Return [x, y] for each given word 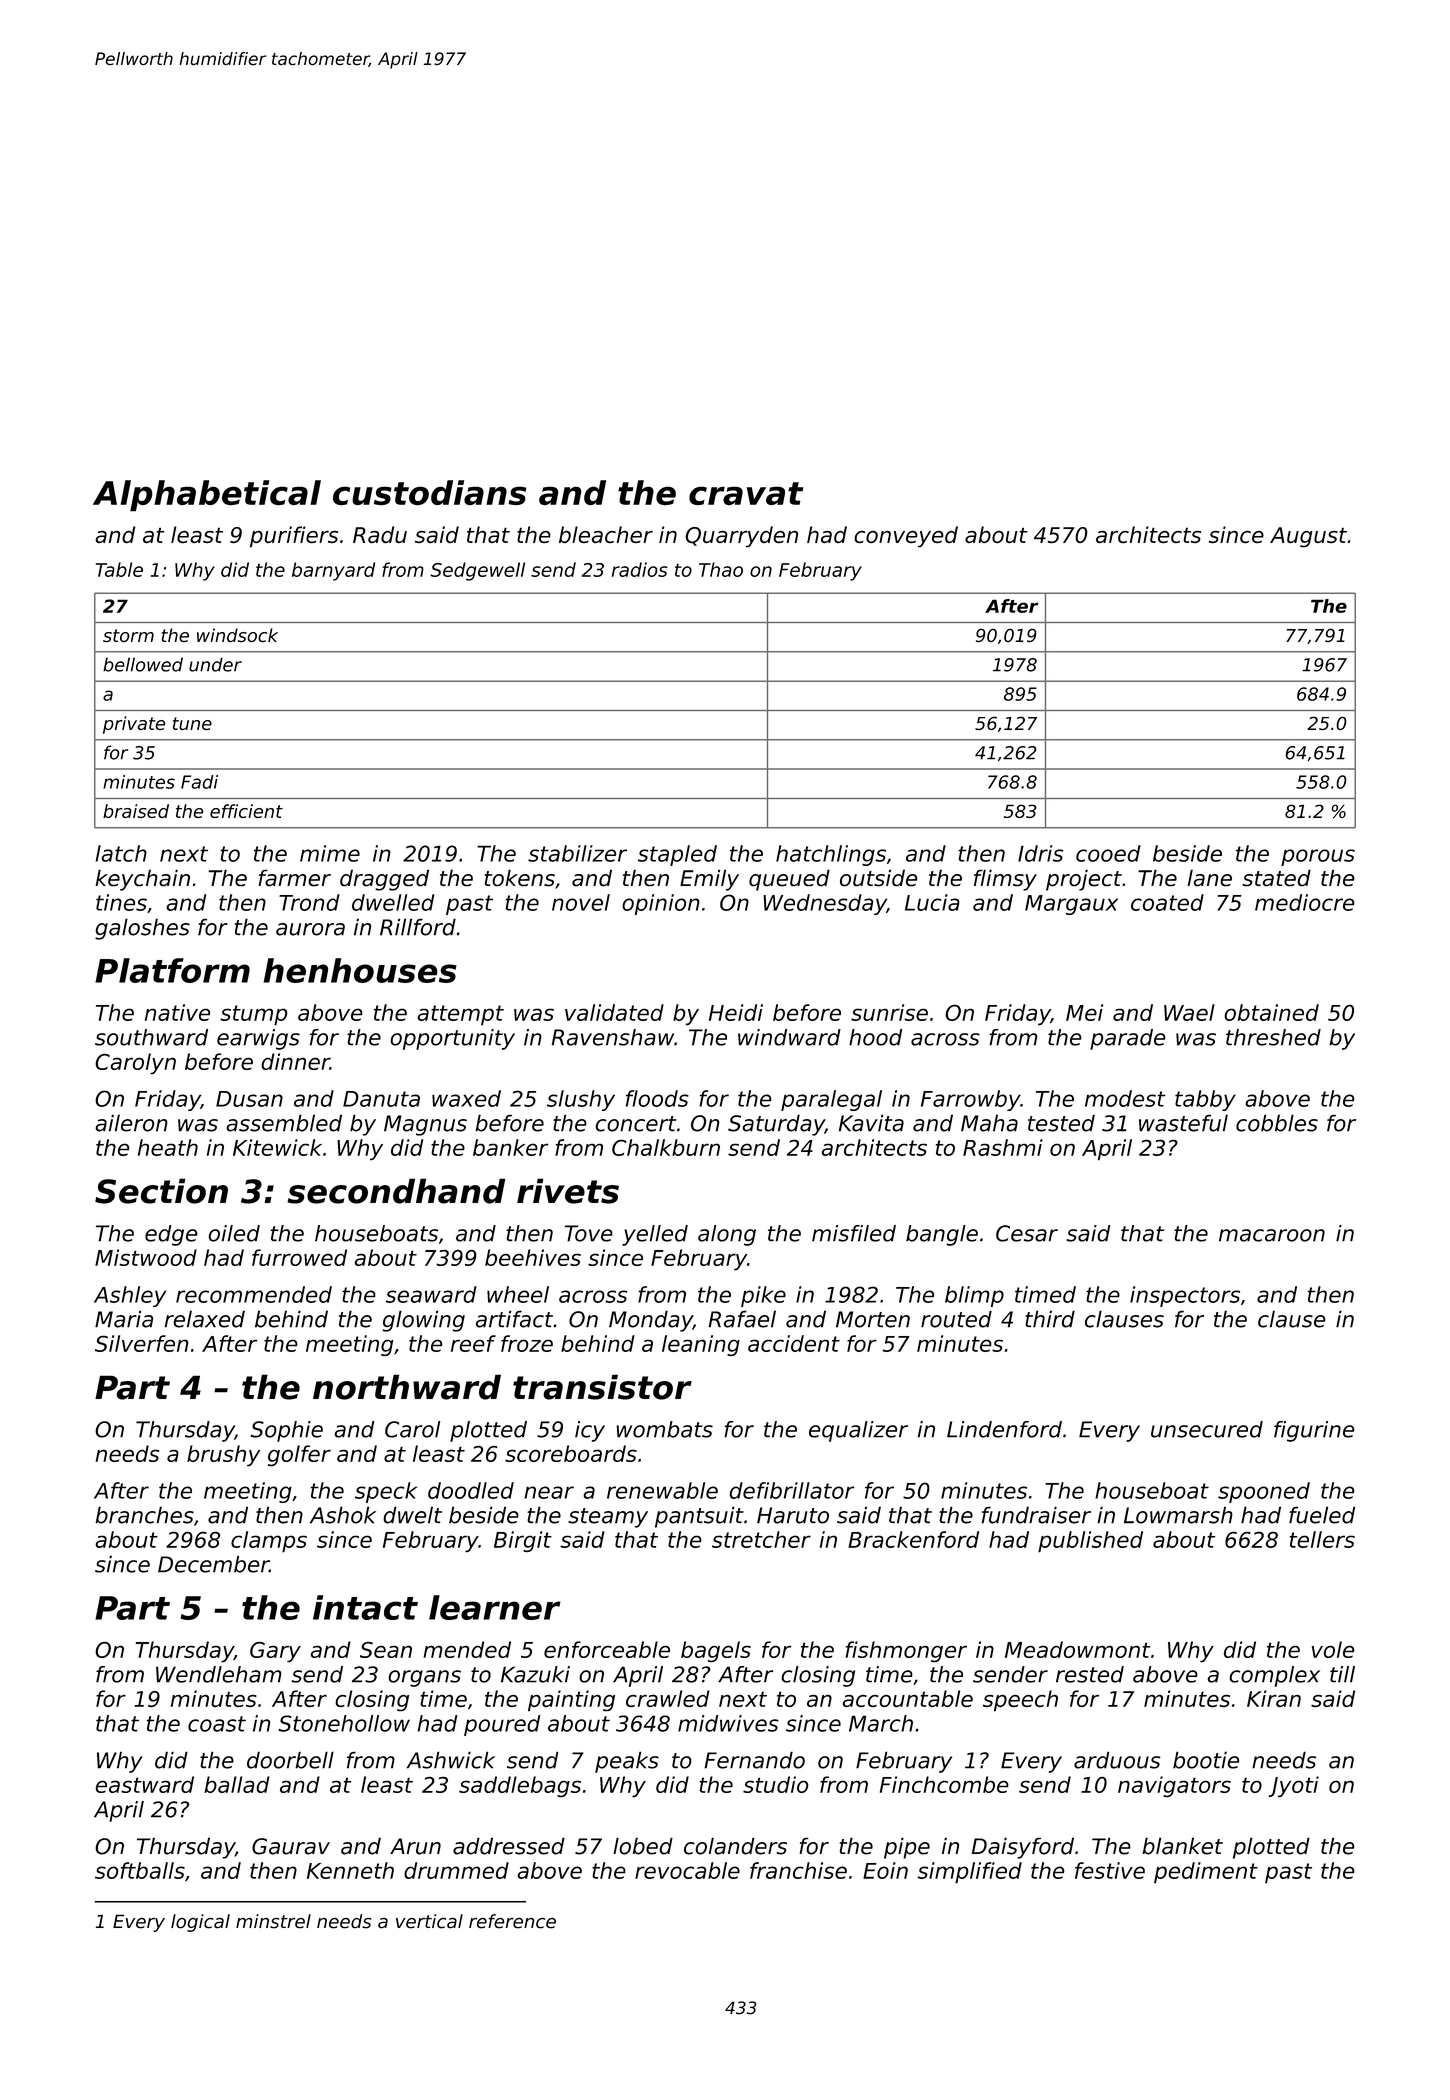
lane [1210, 877]
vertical [429, 1921]
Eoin [885, 1870]
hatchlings [831, 855]
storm [128, 636]
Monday [651, 1321]
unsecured [1207, 1429]
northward [407, 1387]
